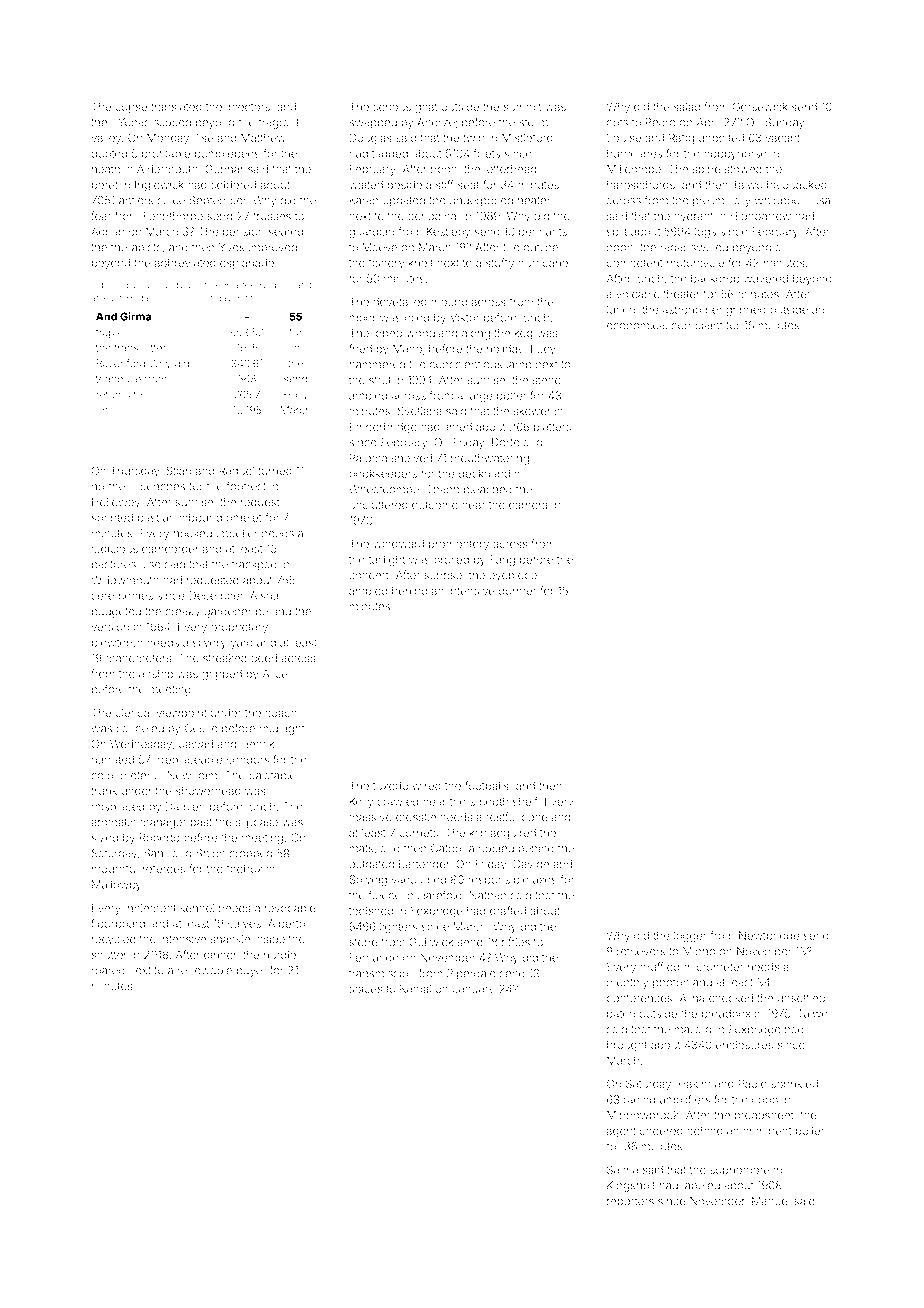  What do you see at coordinates (426, 785) in the screenshot?
I see `wired` at bounding box center [426, 785].
